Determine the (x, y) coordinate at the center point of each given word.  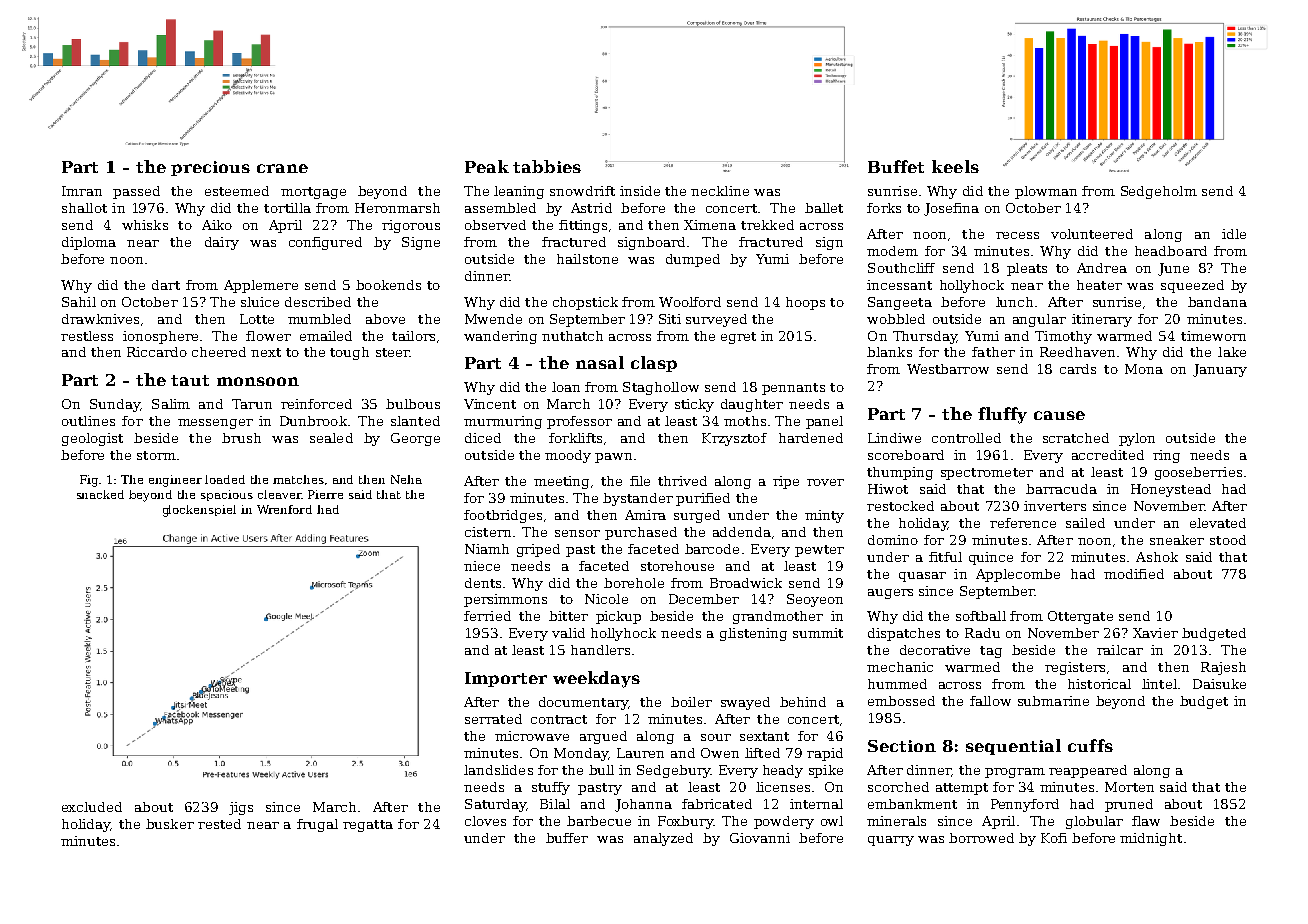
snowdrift (582, 191)
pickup (618, 617)
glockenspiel (199, 511)
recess (1017, 235)
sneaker (1177, 540)
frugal (317, 825)
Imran (82, 191)
